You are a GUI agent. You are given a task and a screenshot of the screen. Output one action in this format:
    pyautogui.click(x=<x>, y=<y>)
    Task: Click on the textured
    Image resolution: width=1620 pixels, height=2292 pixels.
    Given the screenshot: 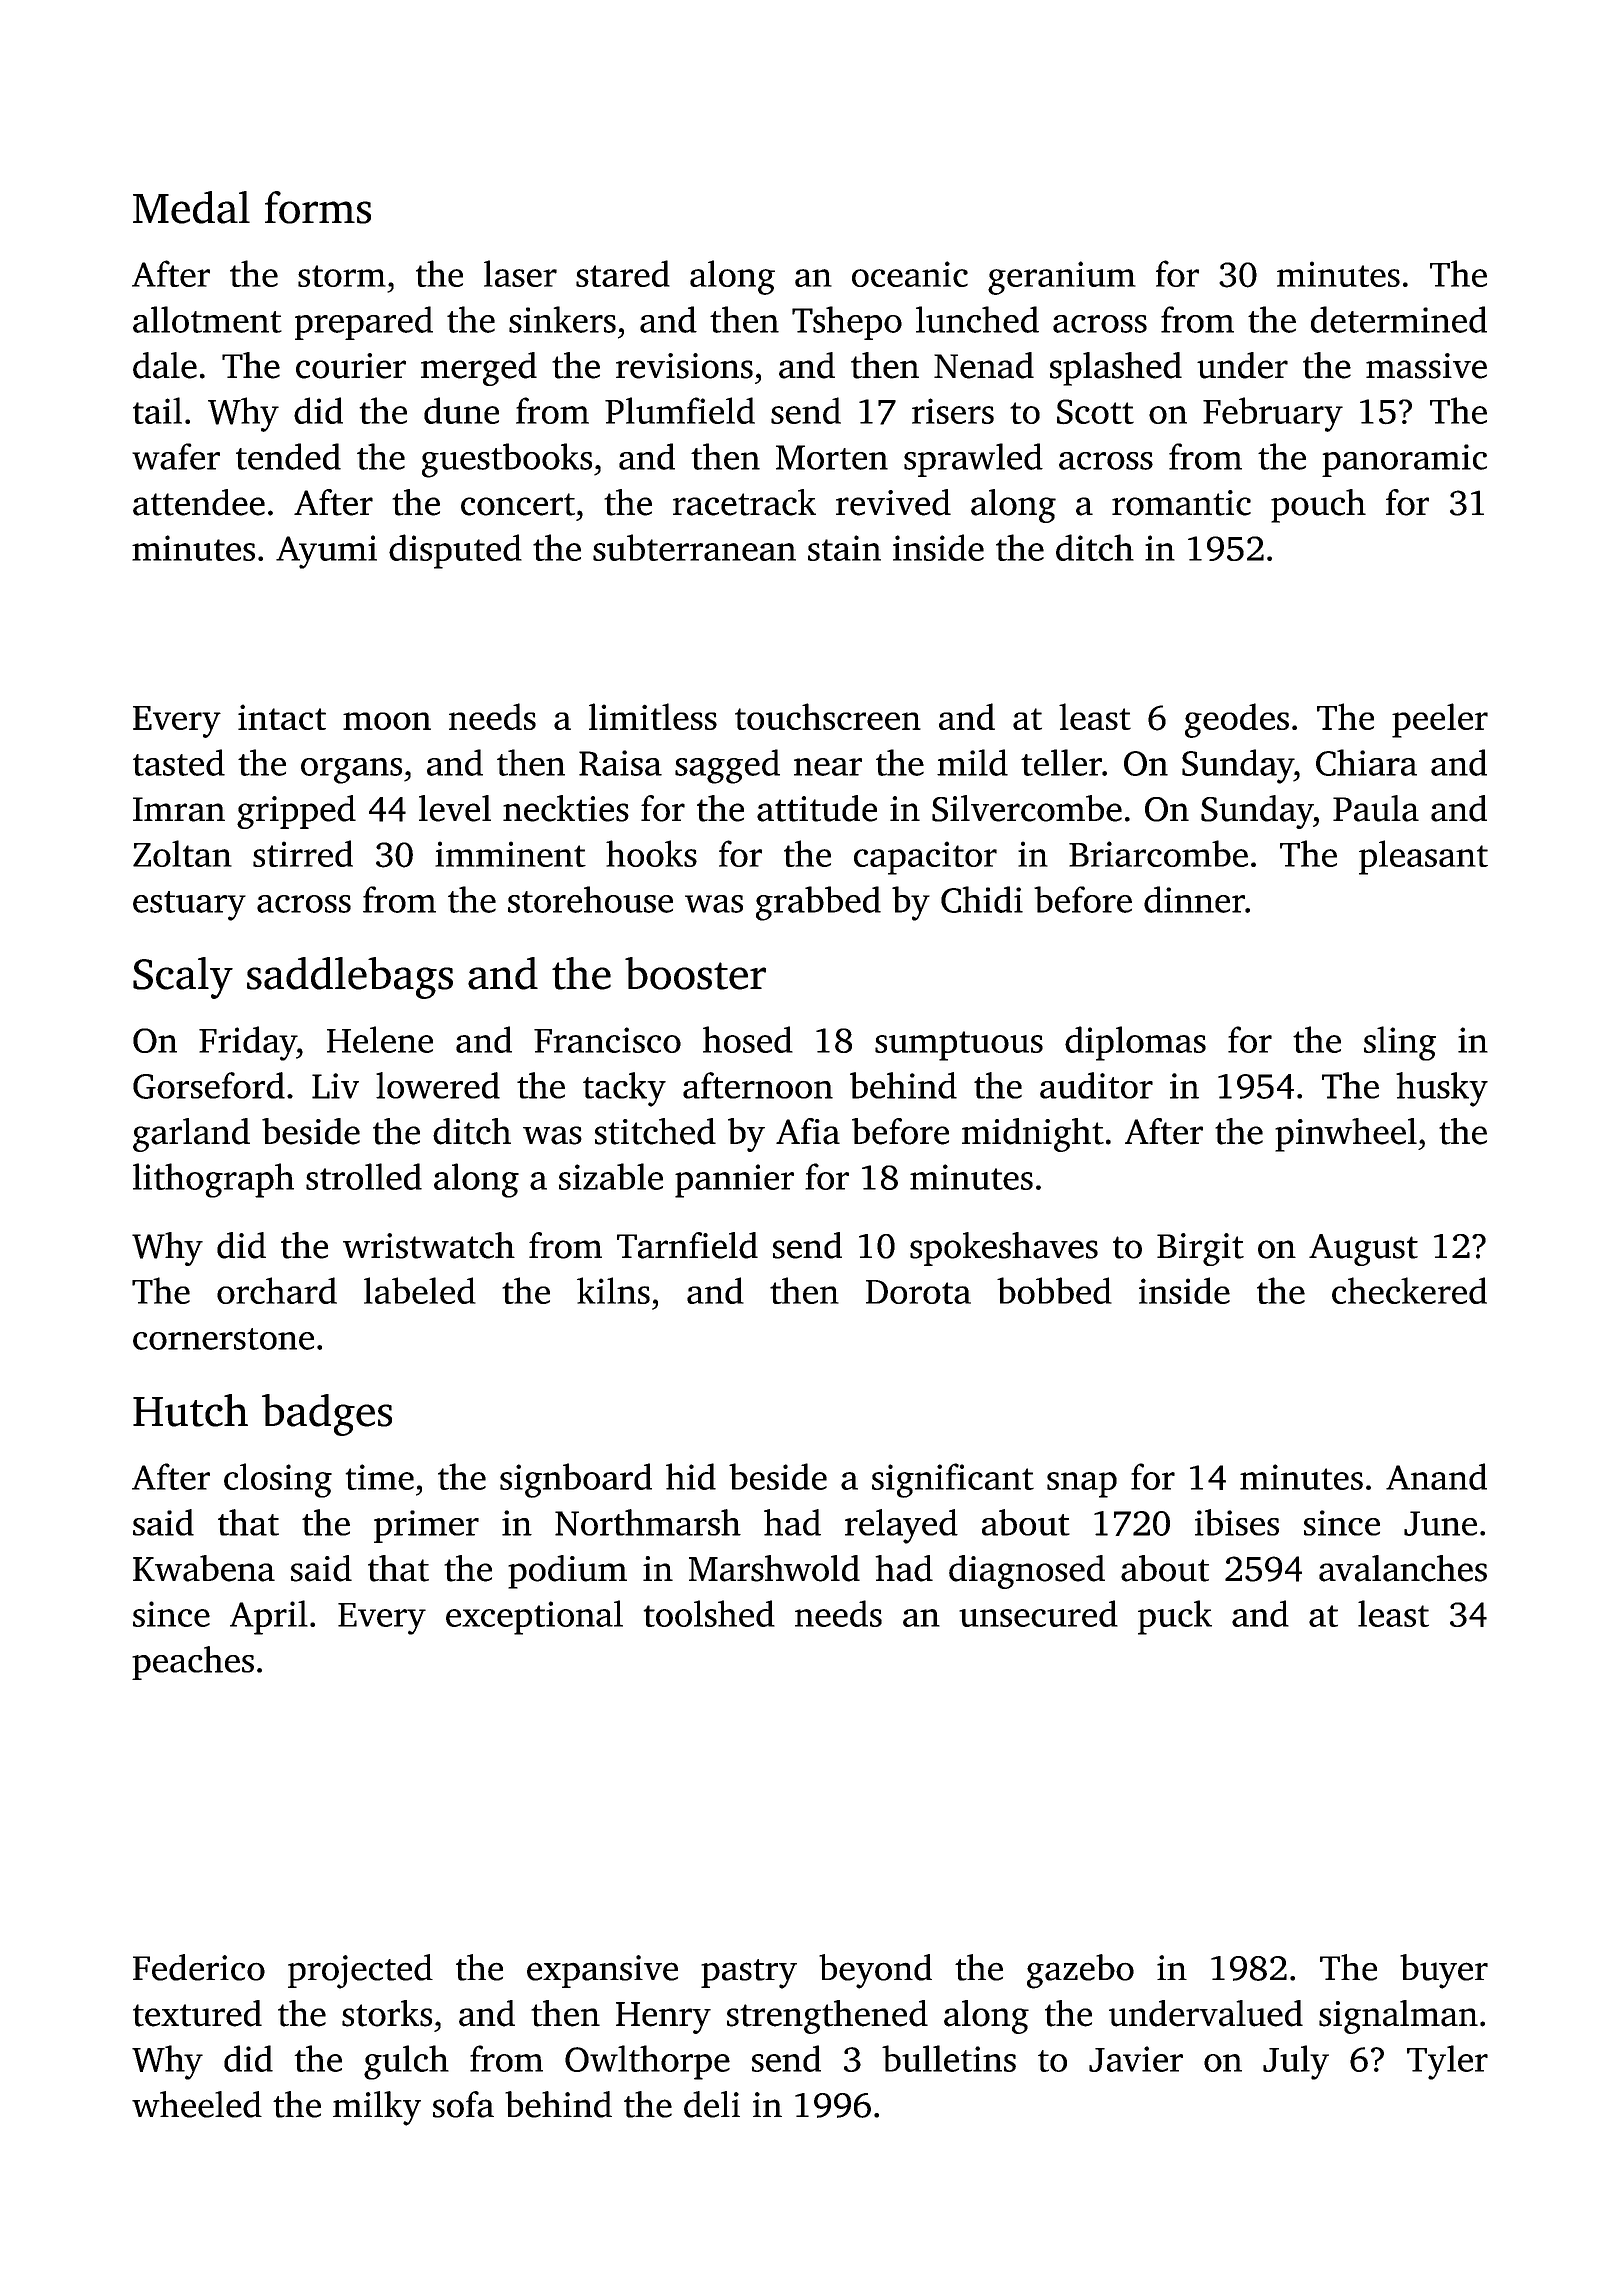 What is the action you would take?
    pyautogui.click(x=197, y=2013)
